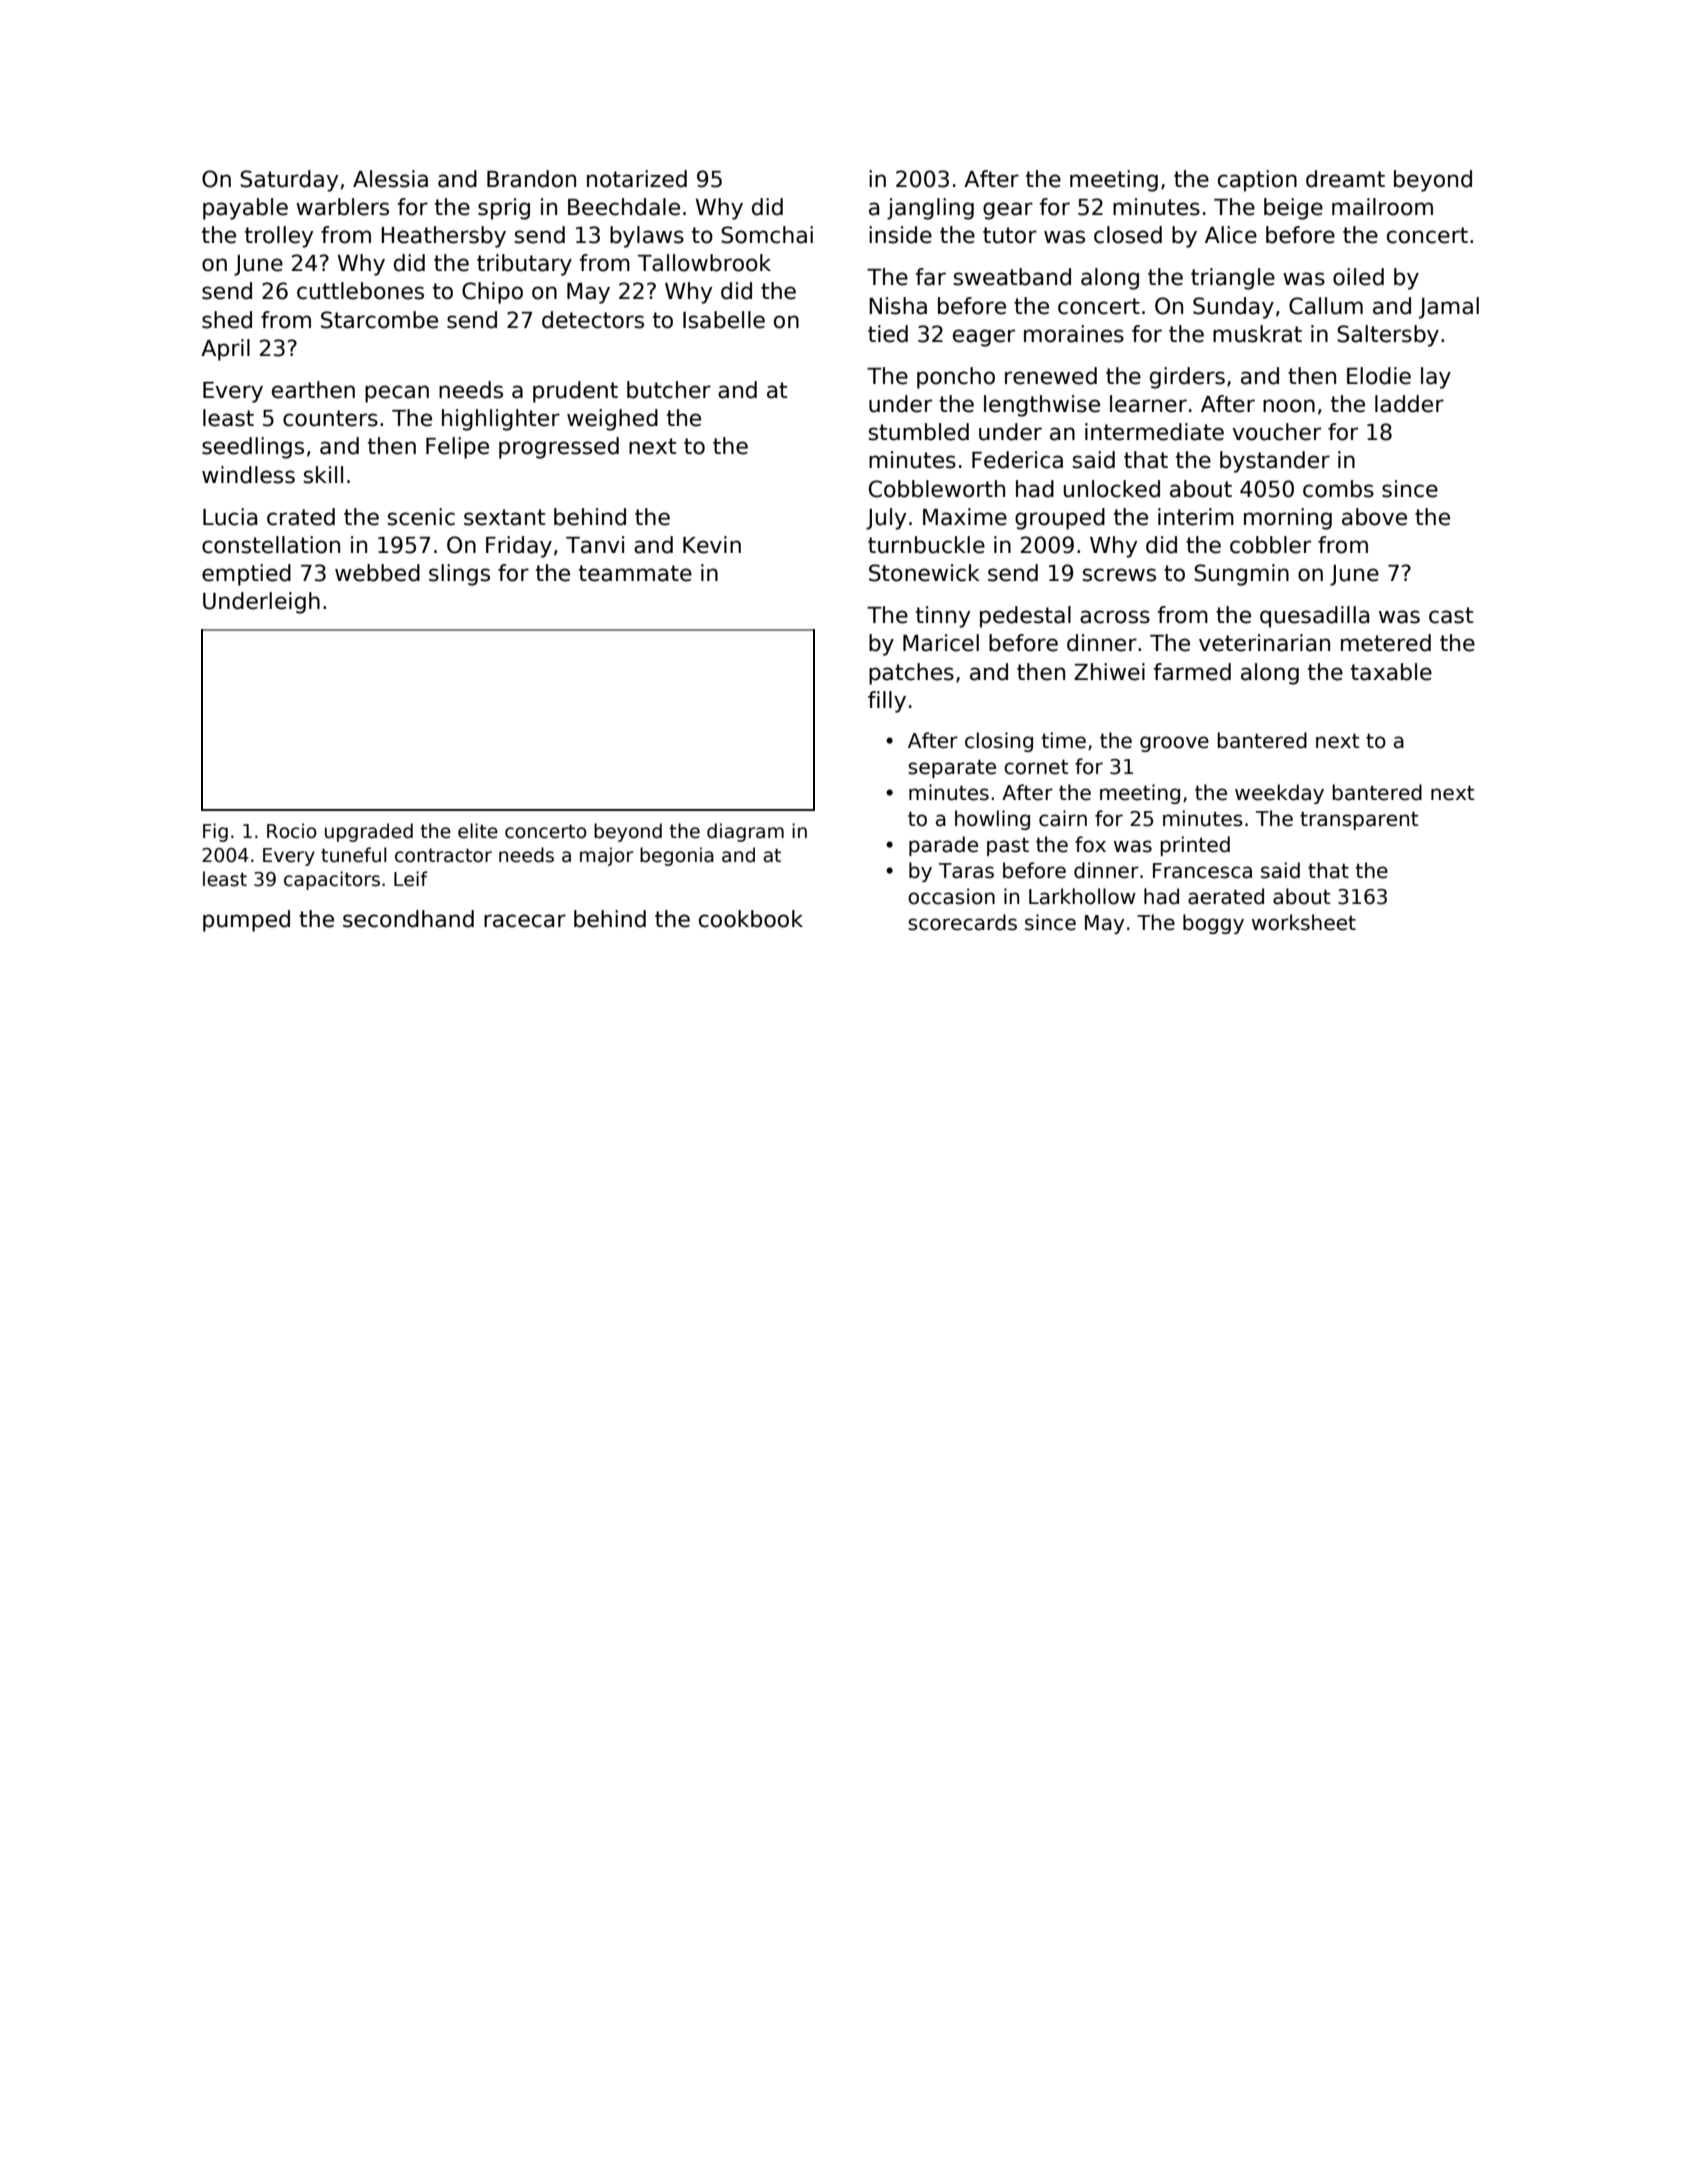 This document has height=2178, width=1683. What do you see at coordinates (531, 179) in the document?
I see `Brandon` at bounding box center [531, 179].
